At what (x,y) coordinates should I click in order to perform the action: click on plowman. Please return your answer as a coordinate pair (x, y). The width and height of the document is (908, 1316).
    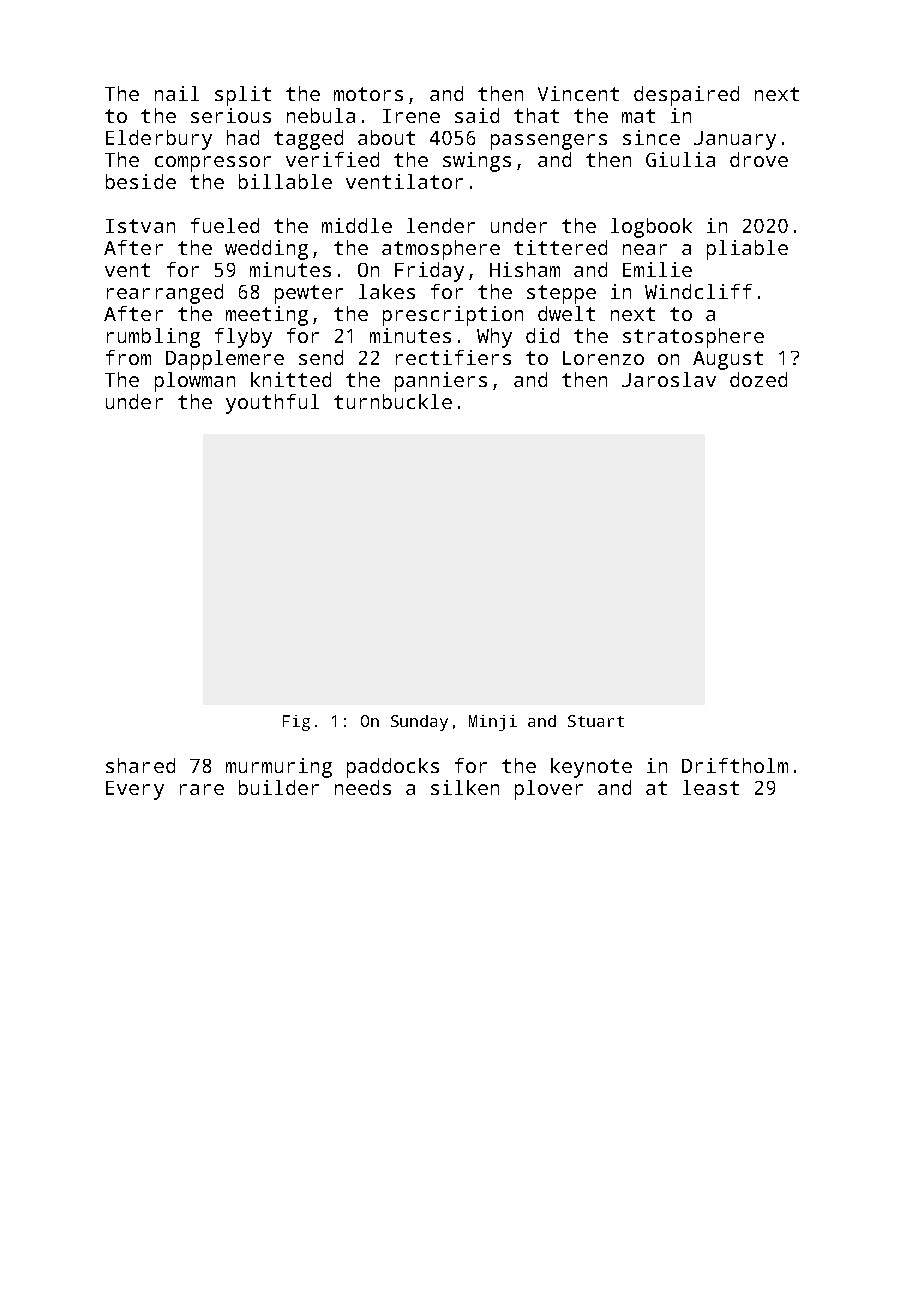
    Looking at the image, I should click on (195, 382).
